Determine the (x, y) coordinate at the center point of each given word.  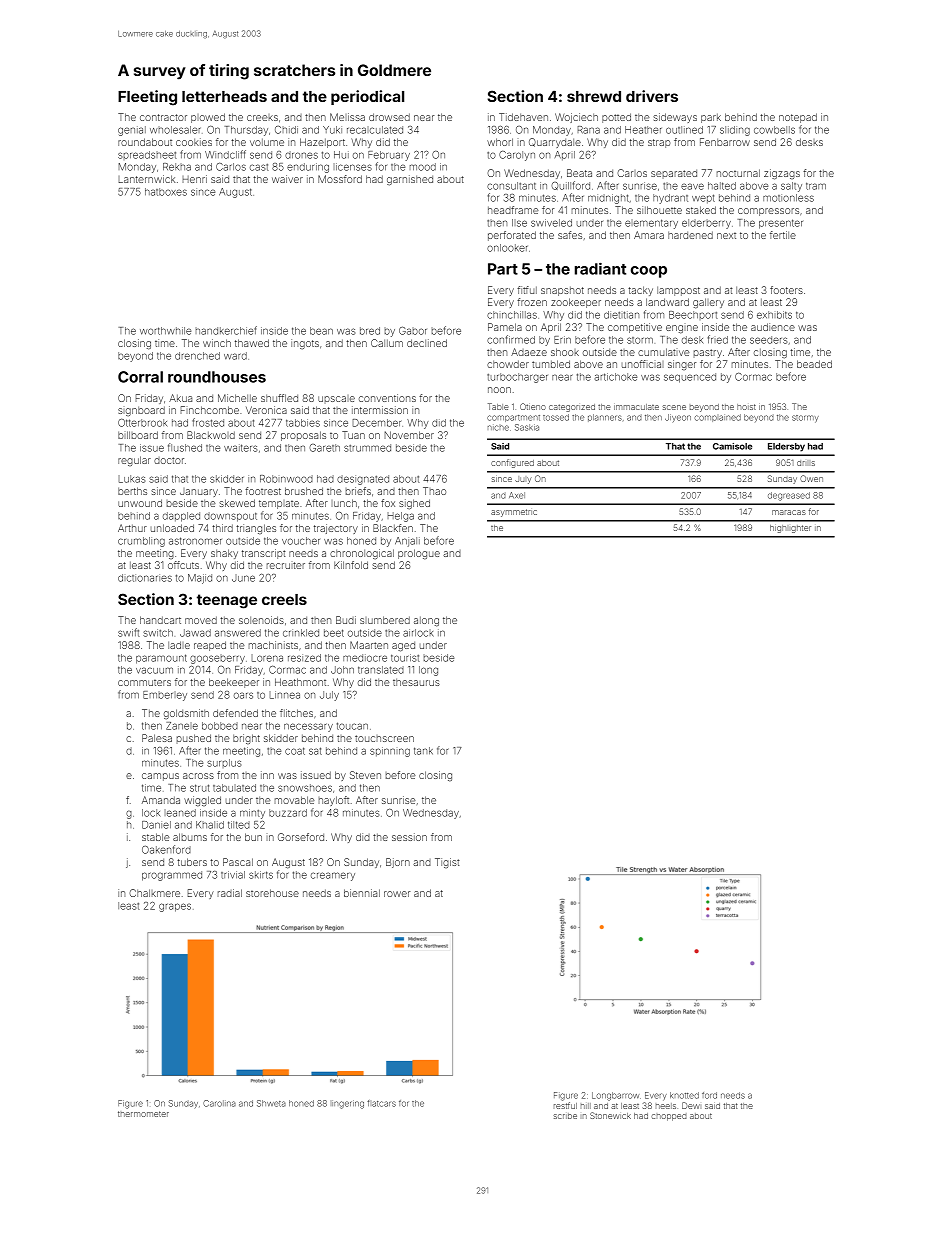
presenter (781, 224)
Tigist (447, 863)
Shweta (271, 1103)
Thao (434, 491)
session (409, 837)
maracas (789, 512)
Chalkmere (154, 893)
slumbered (385, 620)
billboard (138, 435)
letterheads (224, 96)
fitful (527, 290)
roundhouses (217, 377)
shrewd (594, 96)
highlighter (790, 529)
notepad (798, 118)
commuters (144, 682)
